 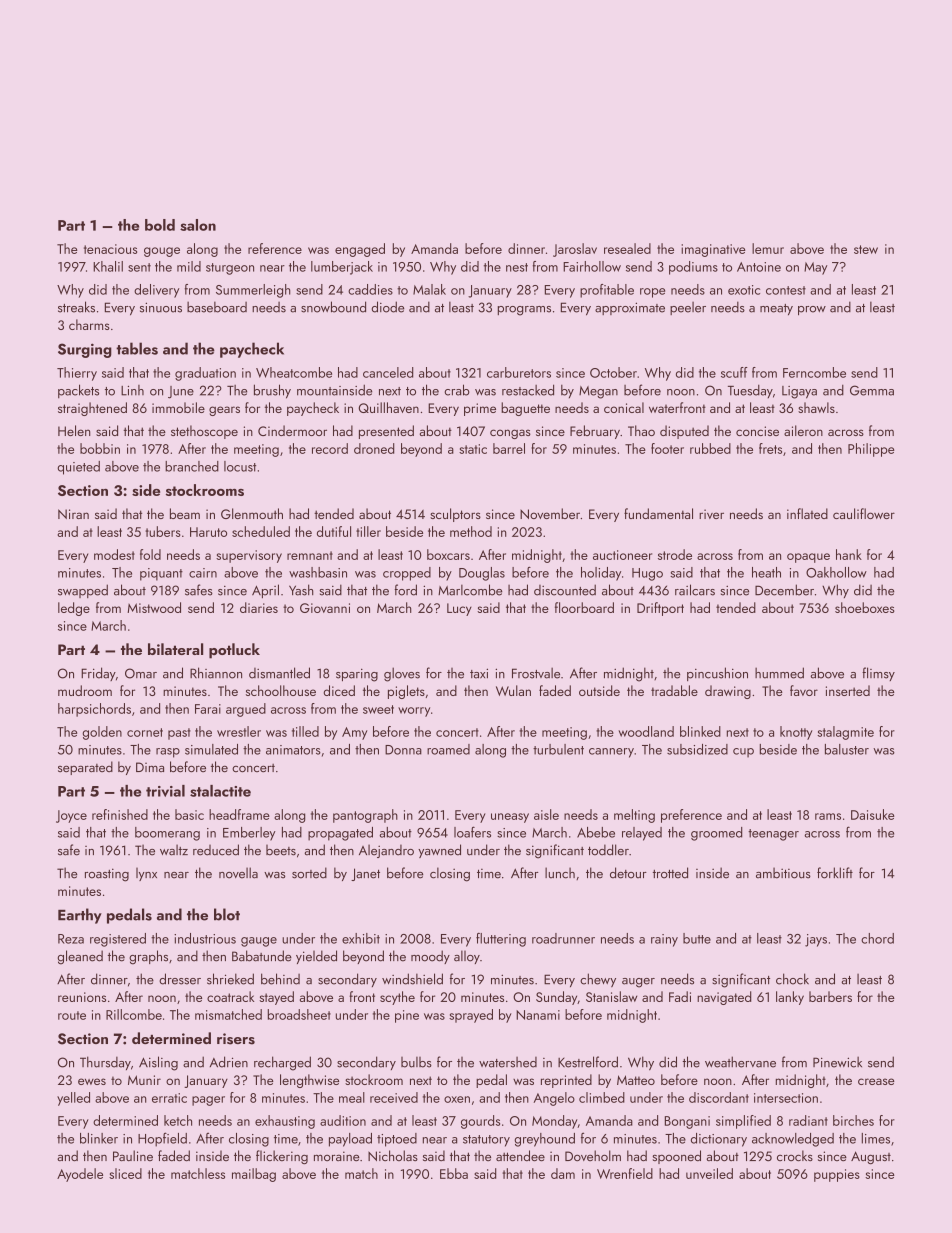 I want to click on Ebba, so click(x=454, y=1173).
